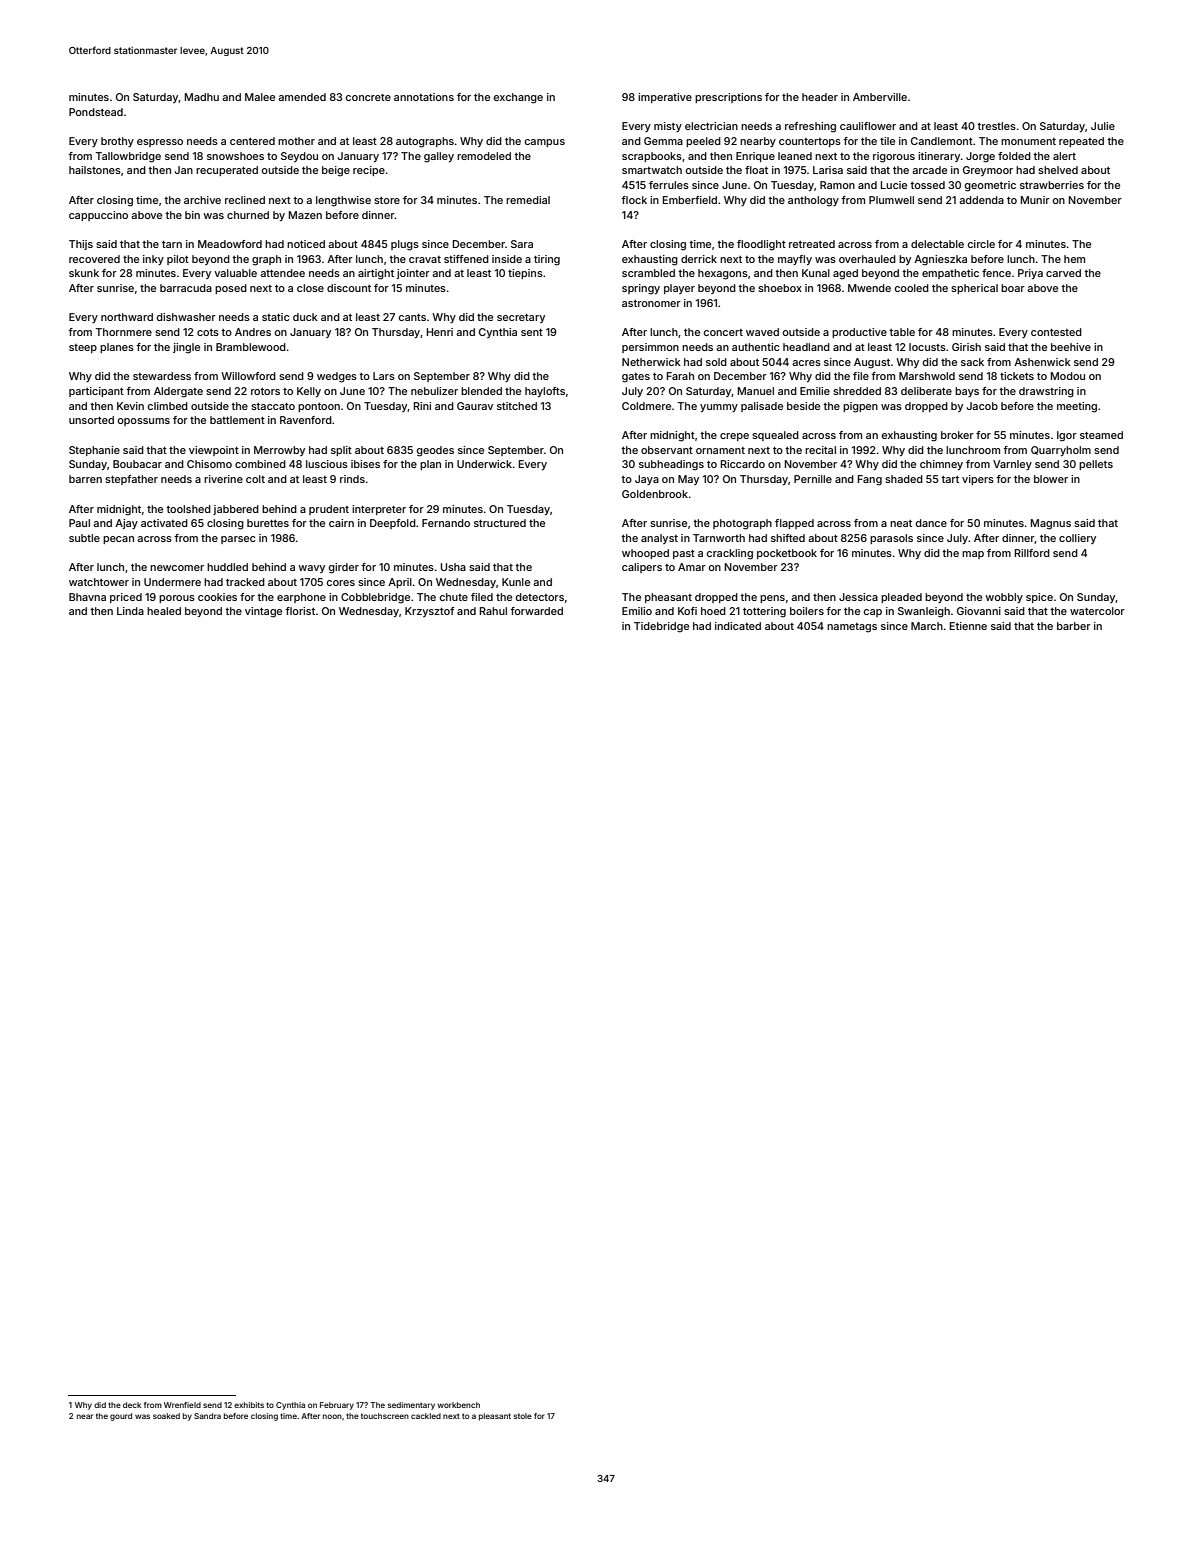 The height and width of the document is (1545, 1194). I want to click on vintage, so click(263, 612).
